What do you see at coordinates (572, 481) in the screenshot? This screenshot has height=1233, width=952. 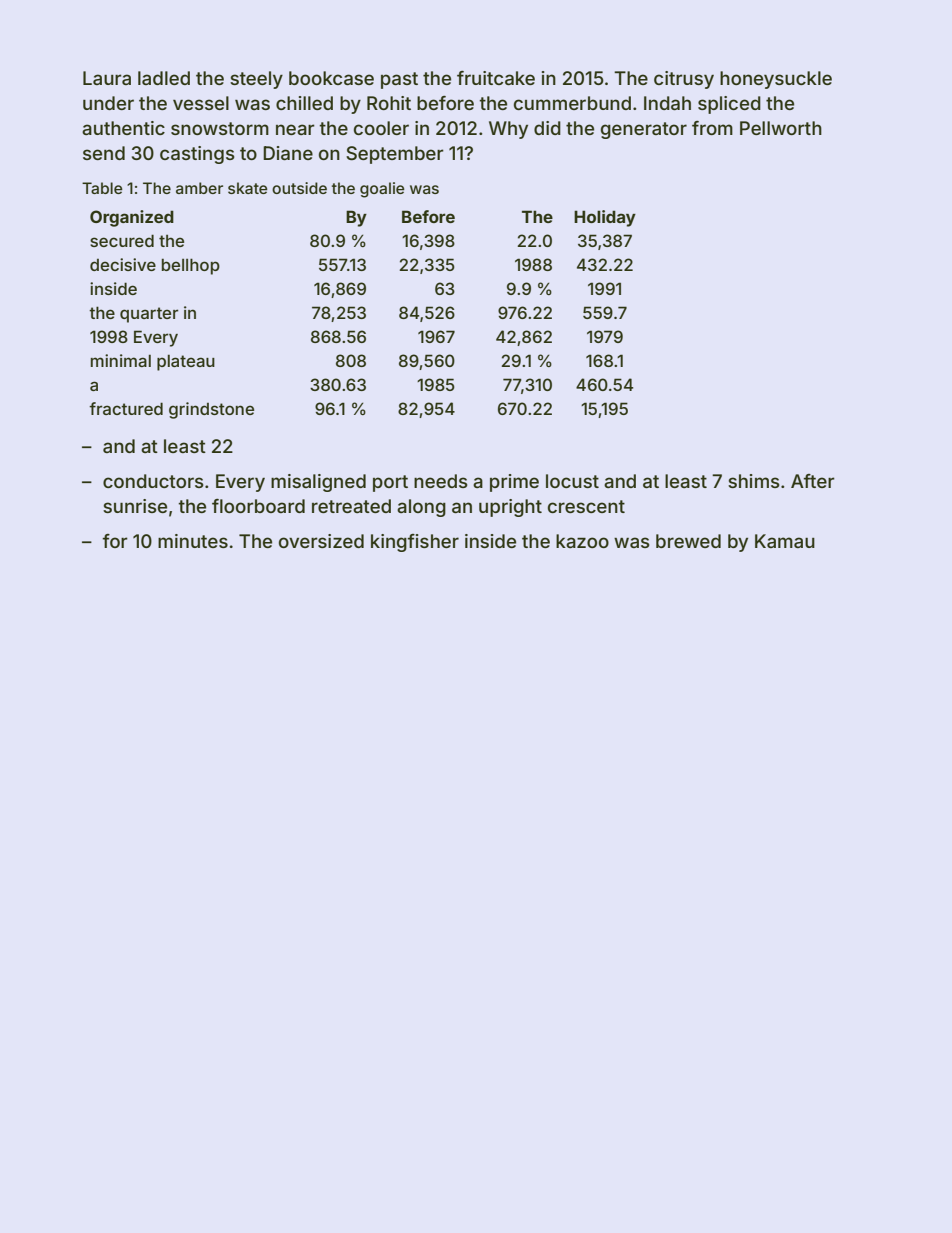 I see `locust` at bounding box center [572, 481].
